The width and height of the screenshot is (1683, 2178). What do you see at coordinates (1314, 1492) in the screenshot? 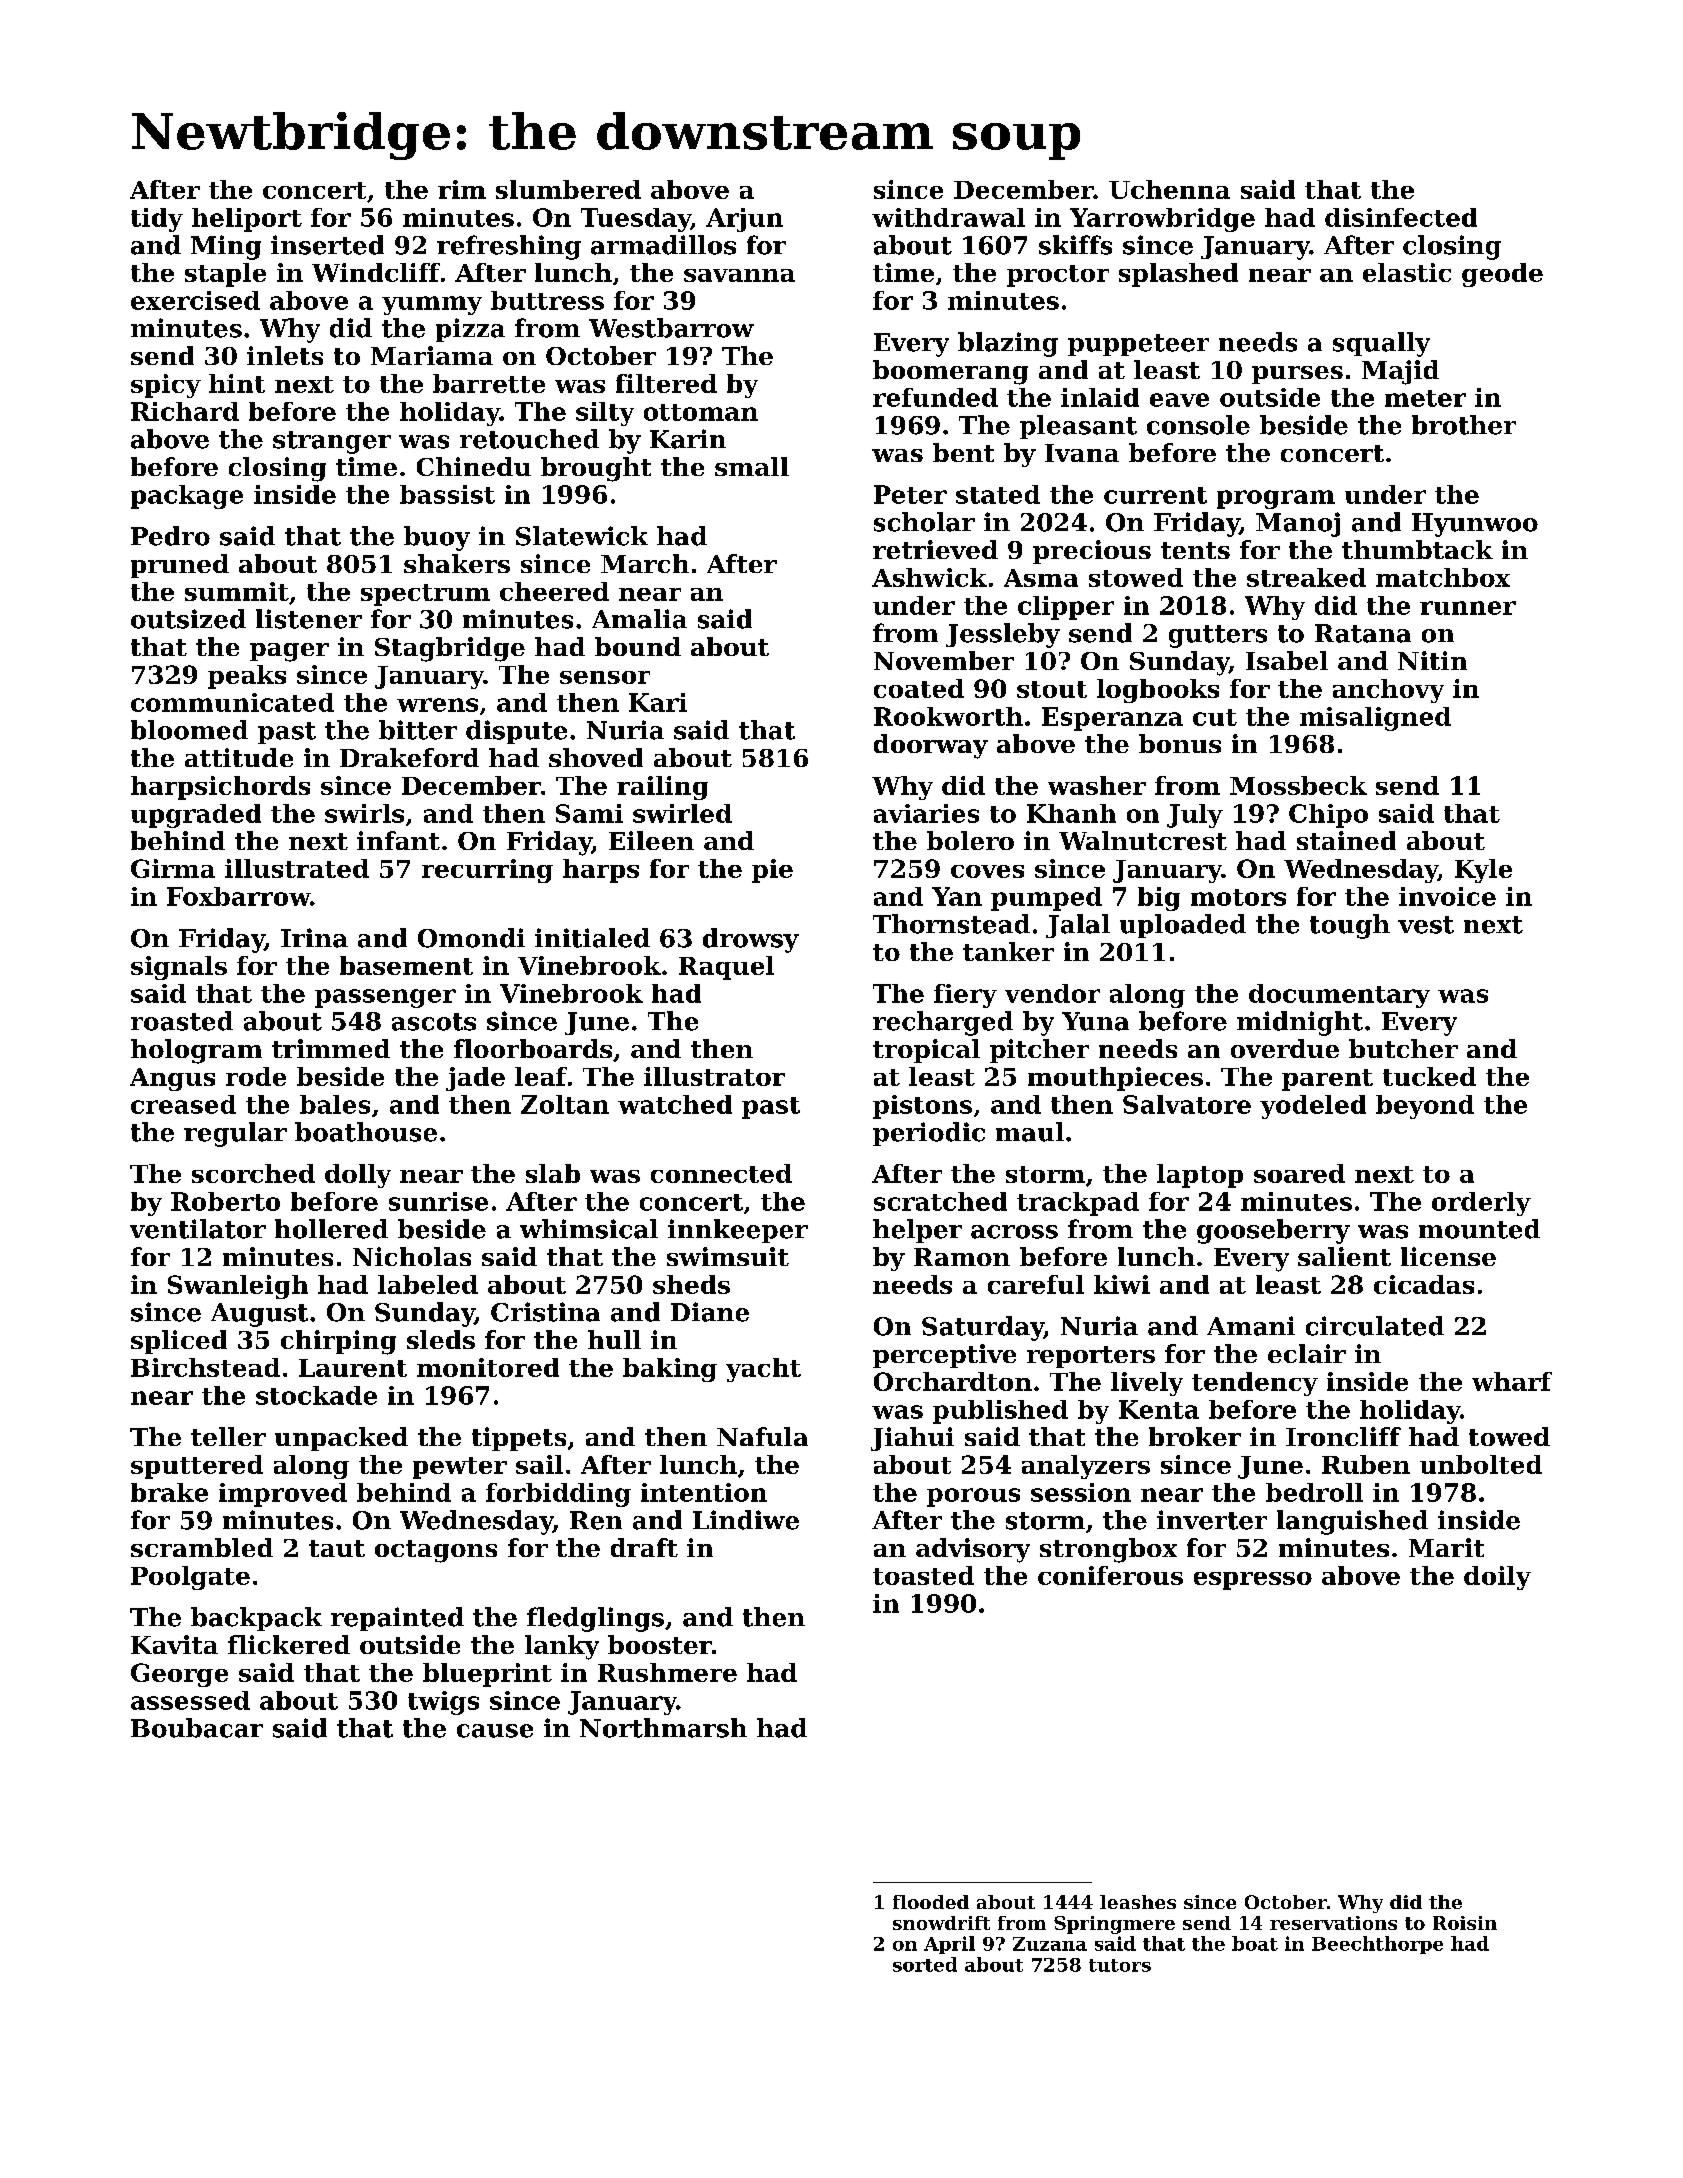
I see `bedroll` at bounding box center [1314, 1492].
